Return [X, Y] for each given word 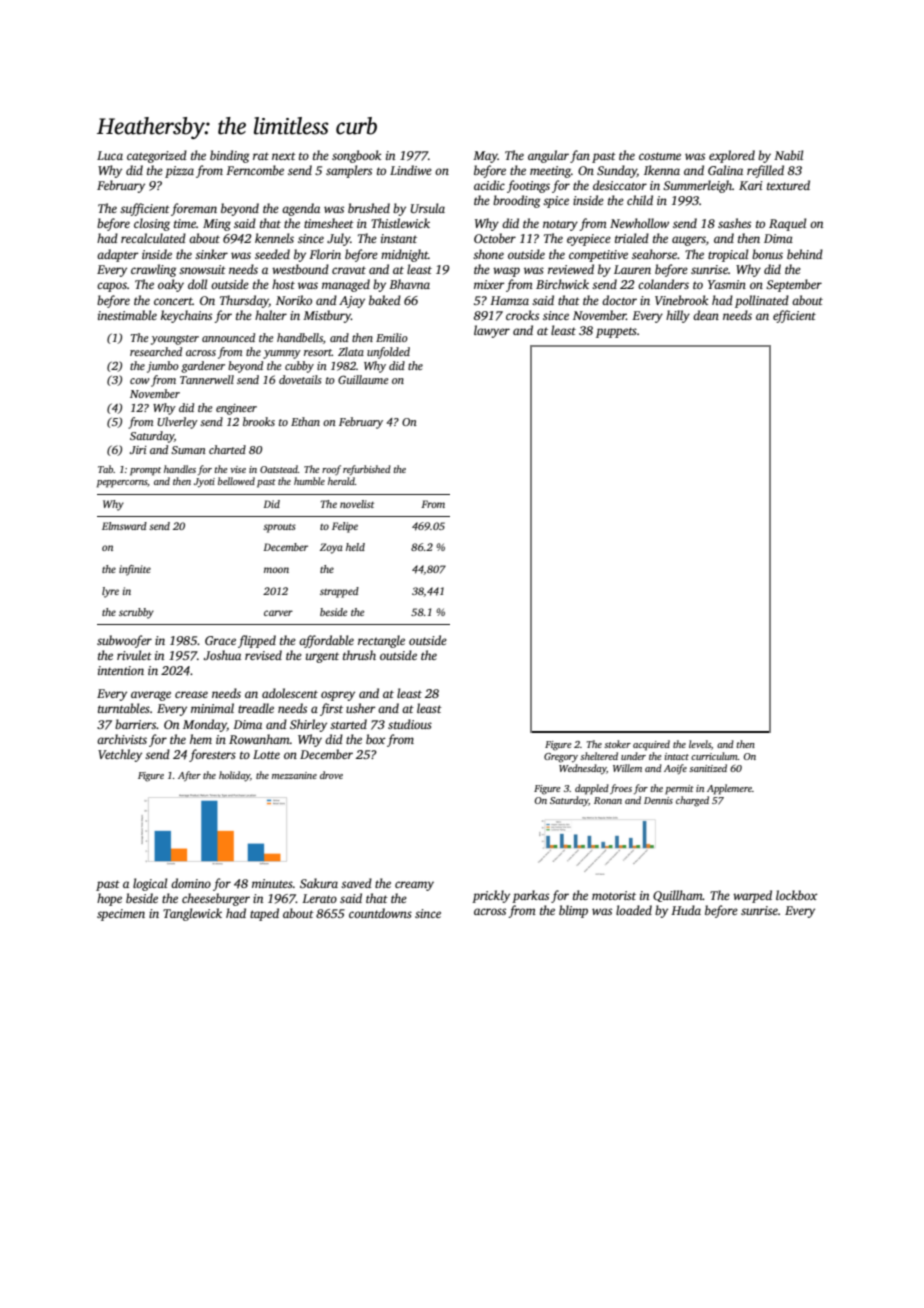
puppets [616, 332]
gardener [203, 367]
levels [700, 744]
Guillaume [363, 379]
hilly [678, 316]
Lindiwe [411, 170]
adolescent [290, 693]
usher [361, 708]
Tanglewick [192, 914]
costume [660, 156]
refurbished [367, 470]
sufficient [145, 209]
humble [309, 481]
